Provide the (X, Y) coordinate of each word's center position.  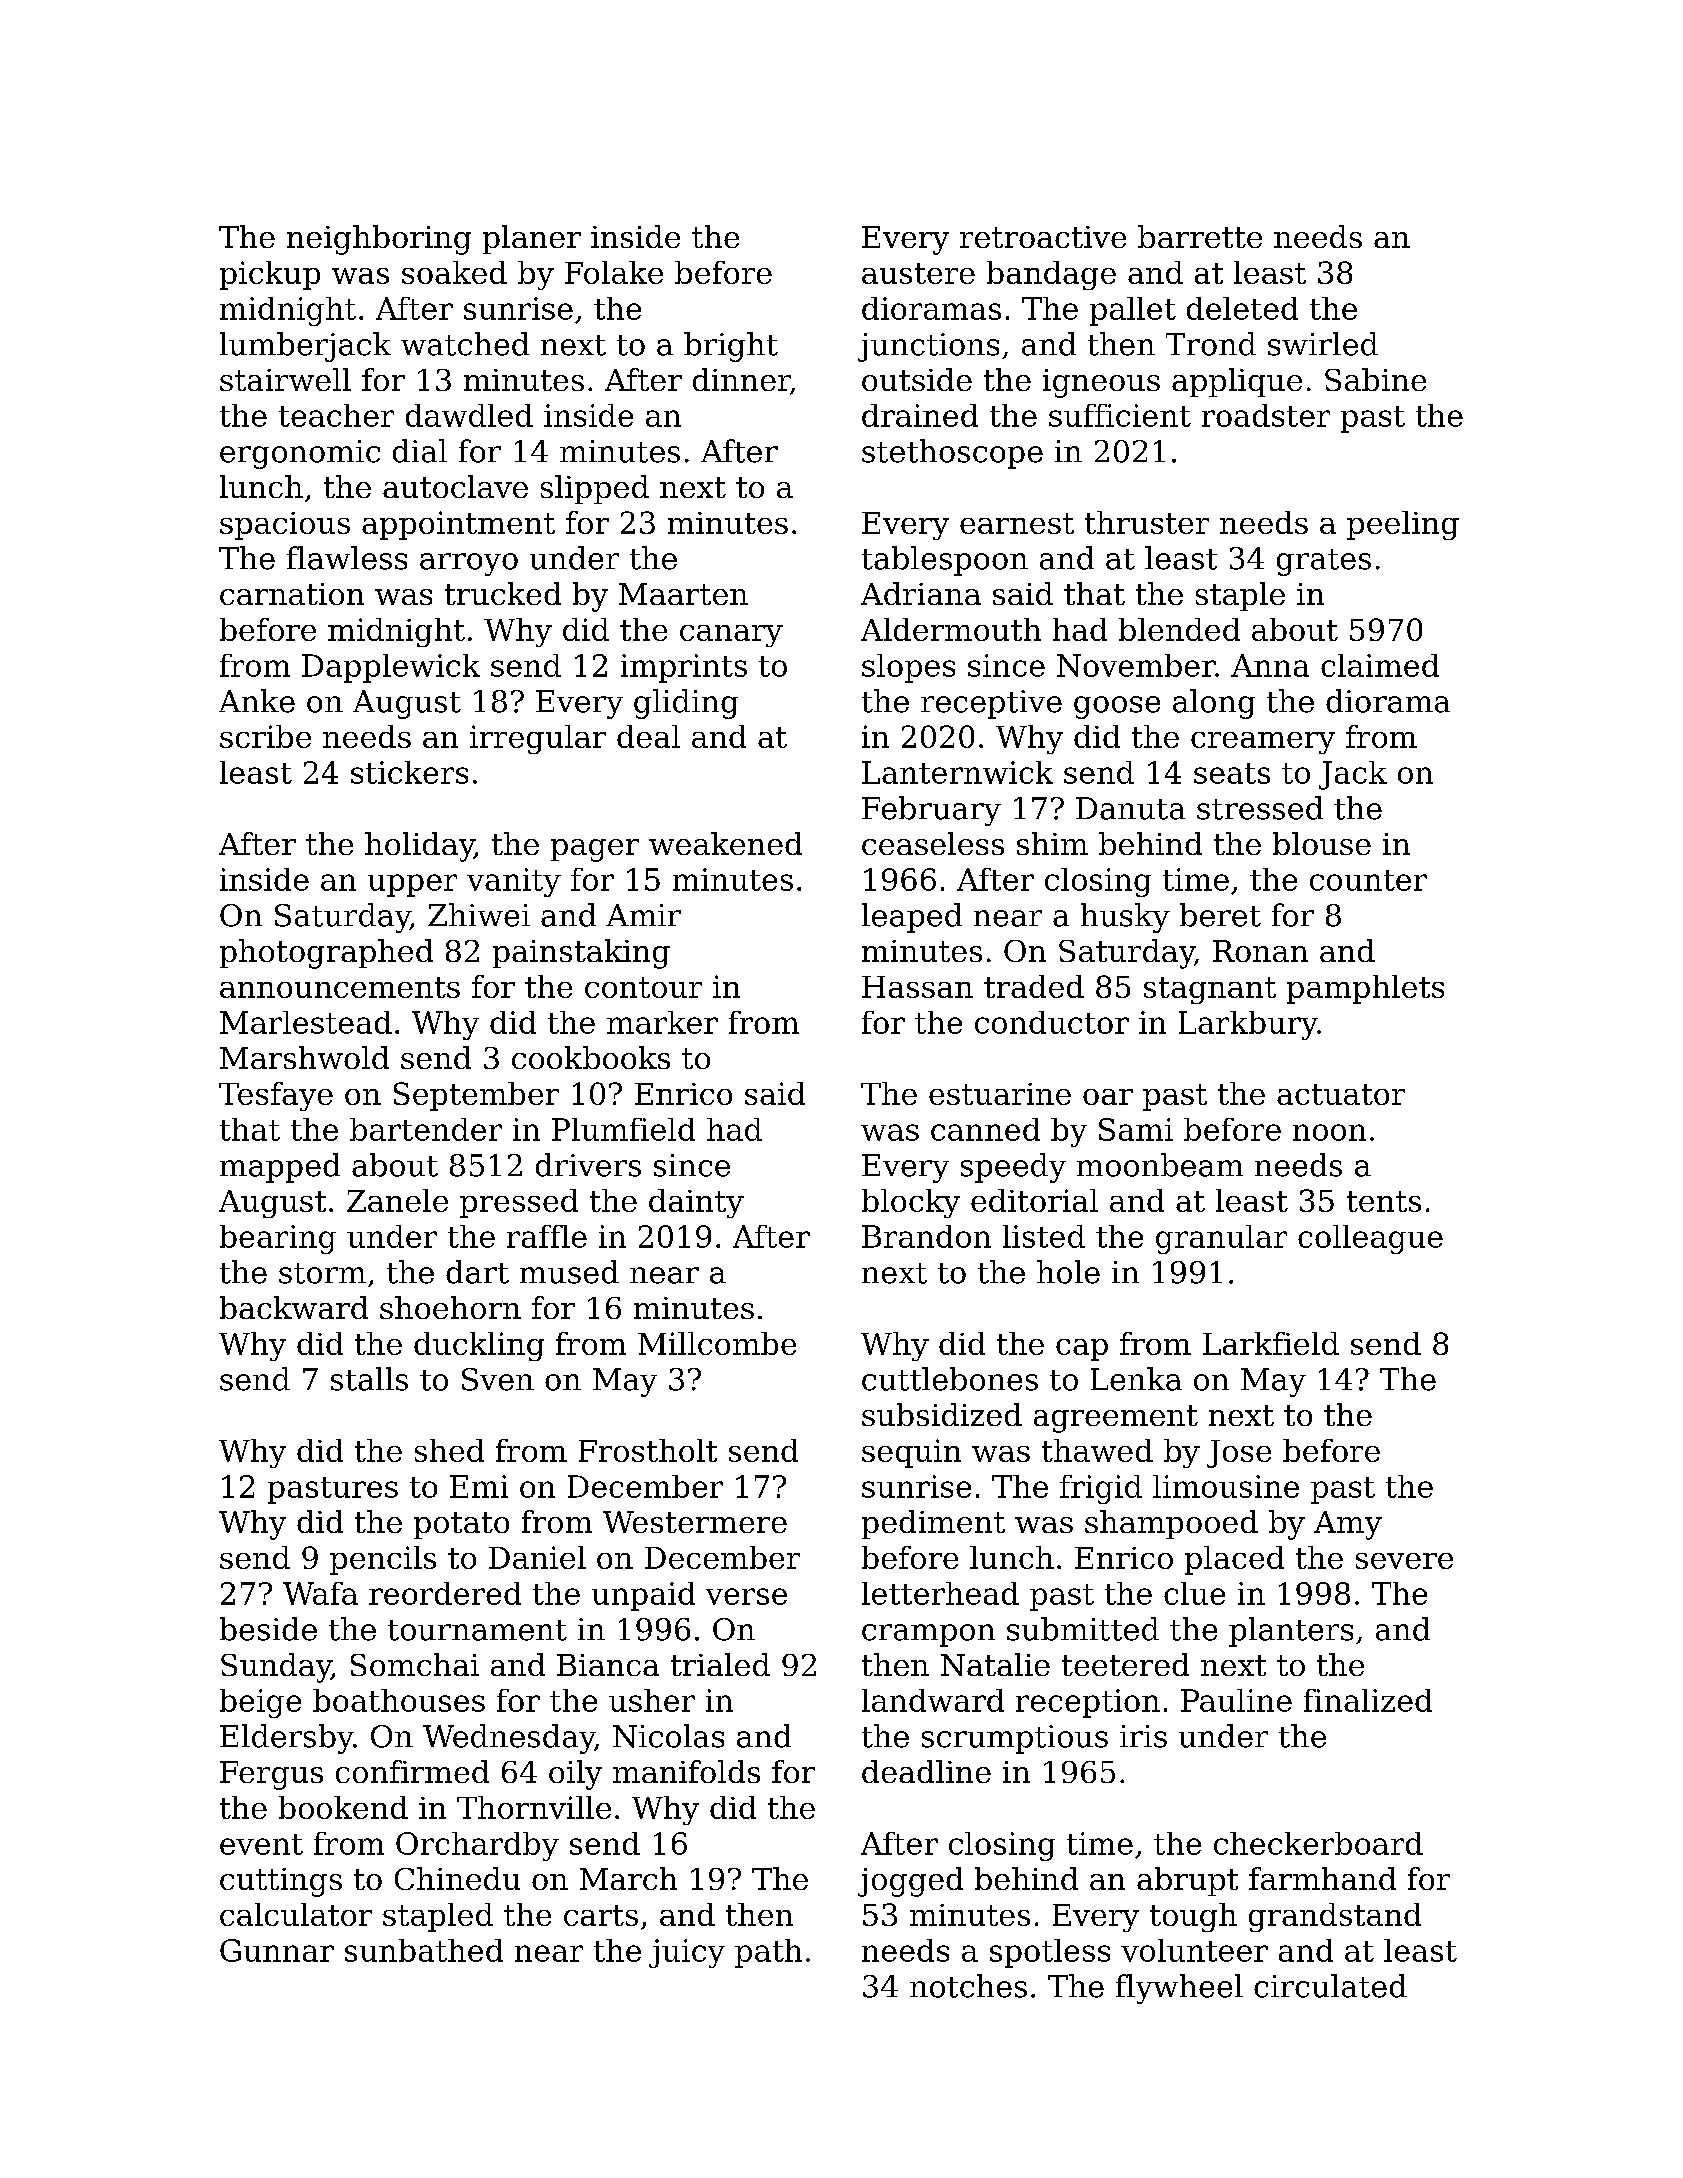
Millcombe (717, 1343)
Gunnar (277, 1950)
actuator (1341, 1094)
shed (449, 1450)
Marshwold (304, 1057)
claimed (1380, 665)
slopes (908, 668)
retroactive (1043, 237)
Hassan (917, 987)
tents (1384, 1201)
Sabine (1375, 379)
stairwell (285, 379)
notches (968, 1986)
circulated (1330, 1986)
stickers (409, 772)
